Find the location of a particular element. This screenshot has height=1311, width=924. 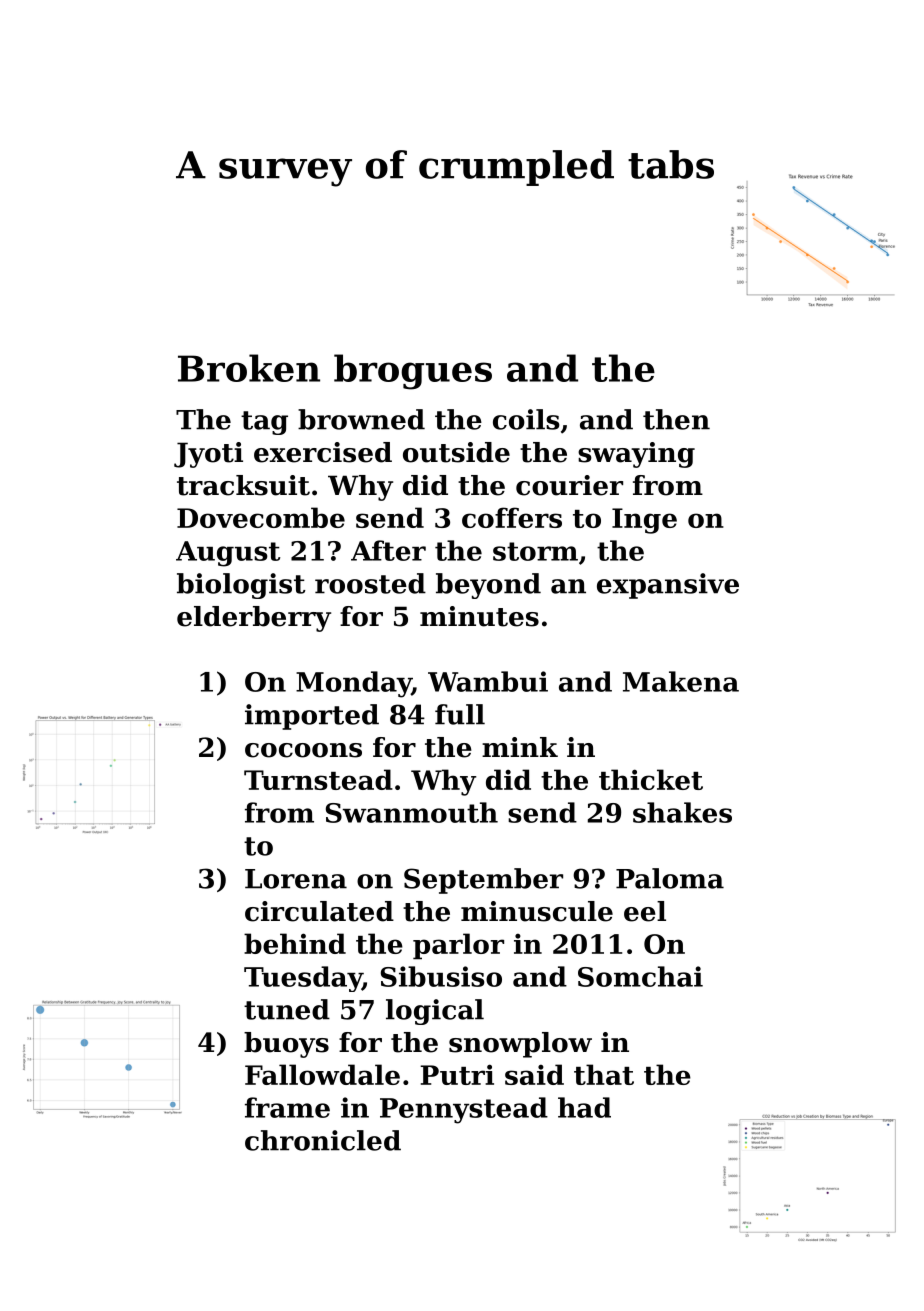

Fallowdale is located at coordinates (322, 1074).
